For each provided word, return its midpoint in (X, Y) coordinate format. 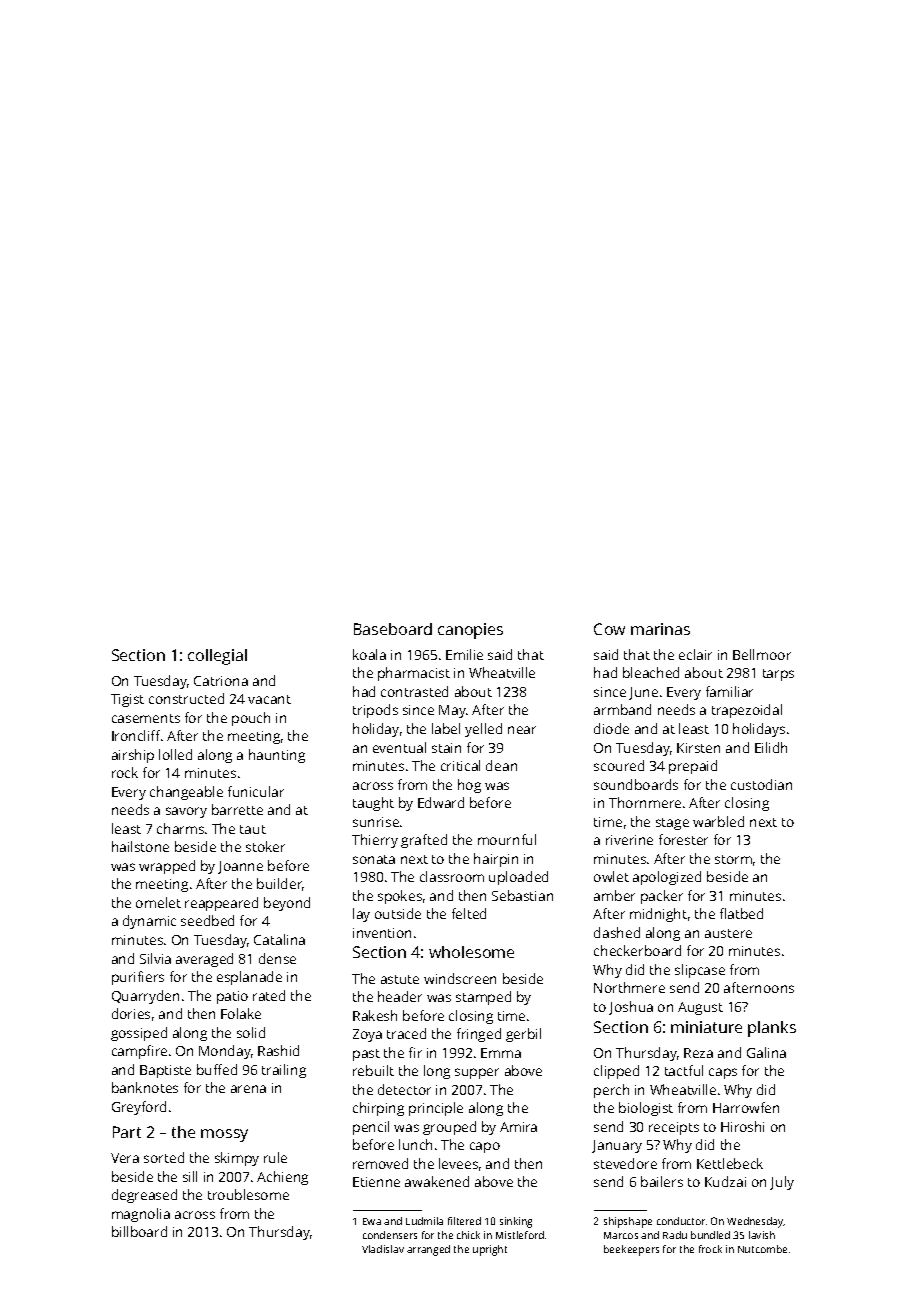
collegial (217, 657)
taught (373, 804)
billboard (139, 1231)
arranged (428, 1250)
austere (728, 933)
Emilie (464, 654)
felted (469, 913)
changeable (186, 793)
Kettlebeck (730, 1163)
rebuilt (373, 1070)
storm (733, 859)
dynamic (149, 922)
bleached (651, 672)
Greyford (139, 1108)
